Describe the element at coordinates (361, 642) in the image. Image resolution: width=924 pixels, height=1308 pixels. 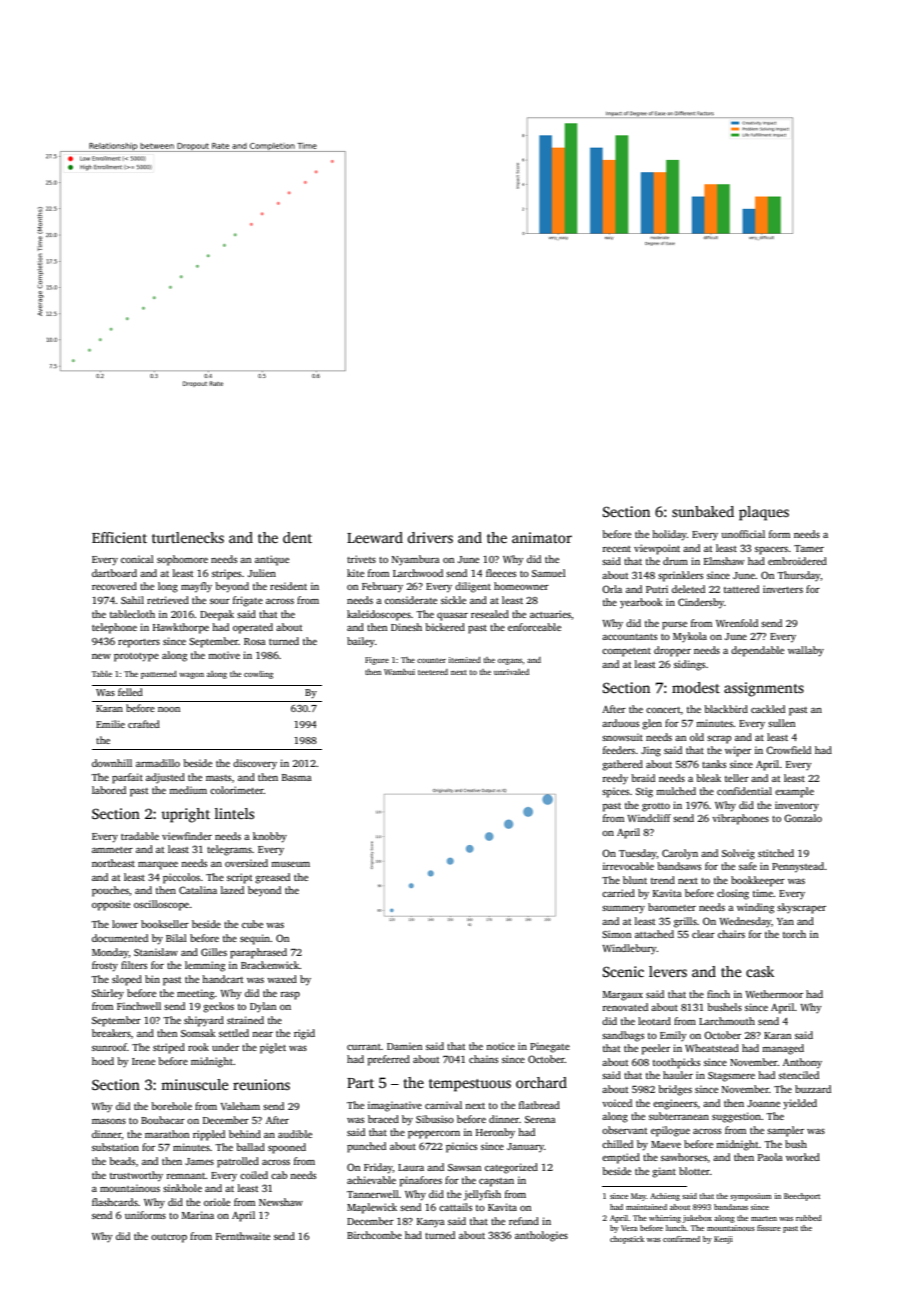
I see `bailey` at that location.
